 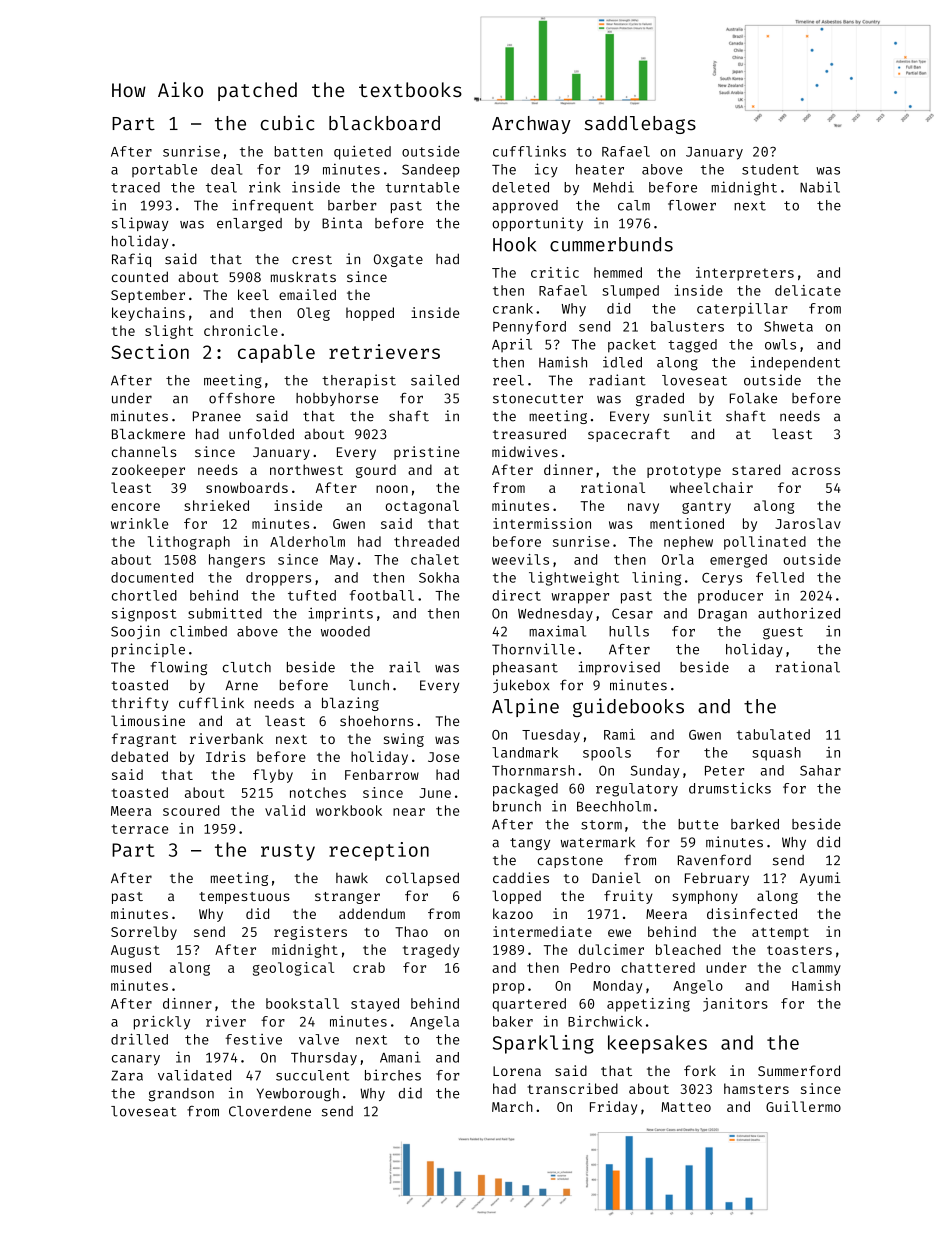 I want to click on debated, so click(x=139, y=756).
